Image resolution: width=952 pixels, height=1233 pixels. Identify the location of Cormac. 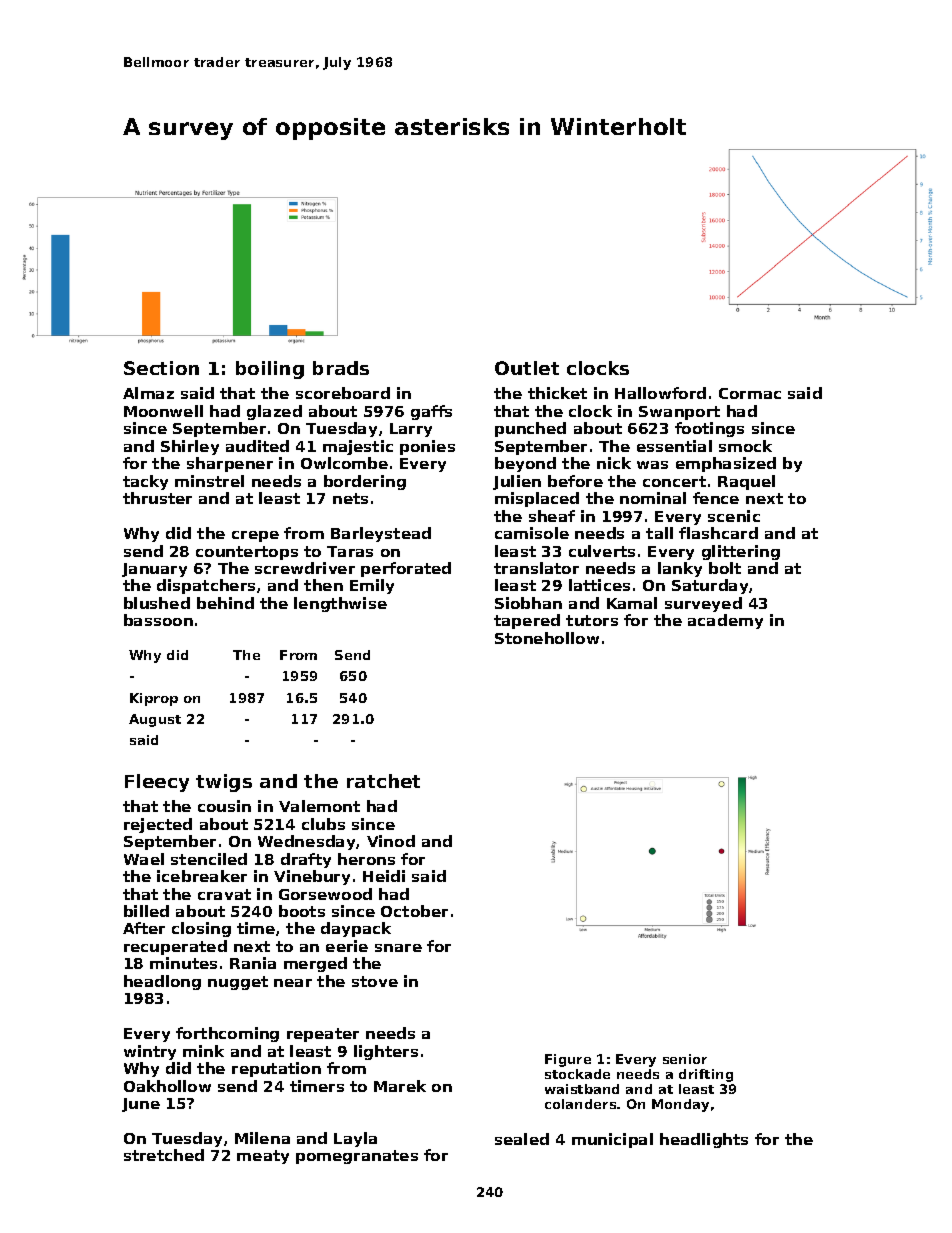
(750, 393).
